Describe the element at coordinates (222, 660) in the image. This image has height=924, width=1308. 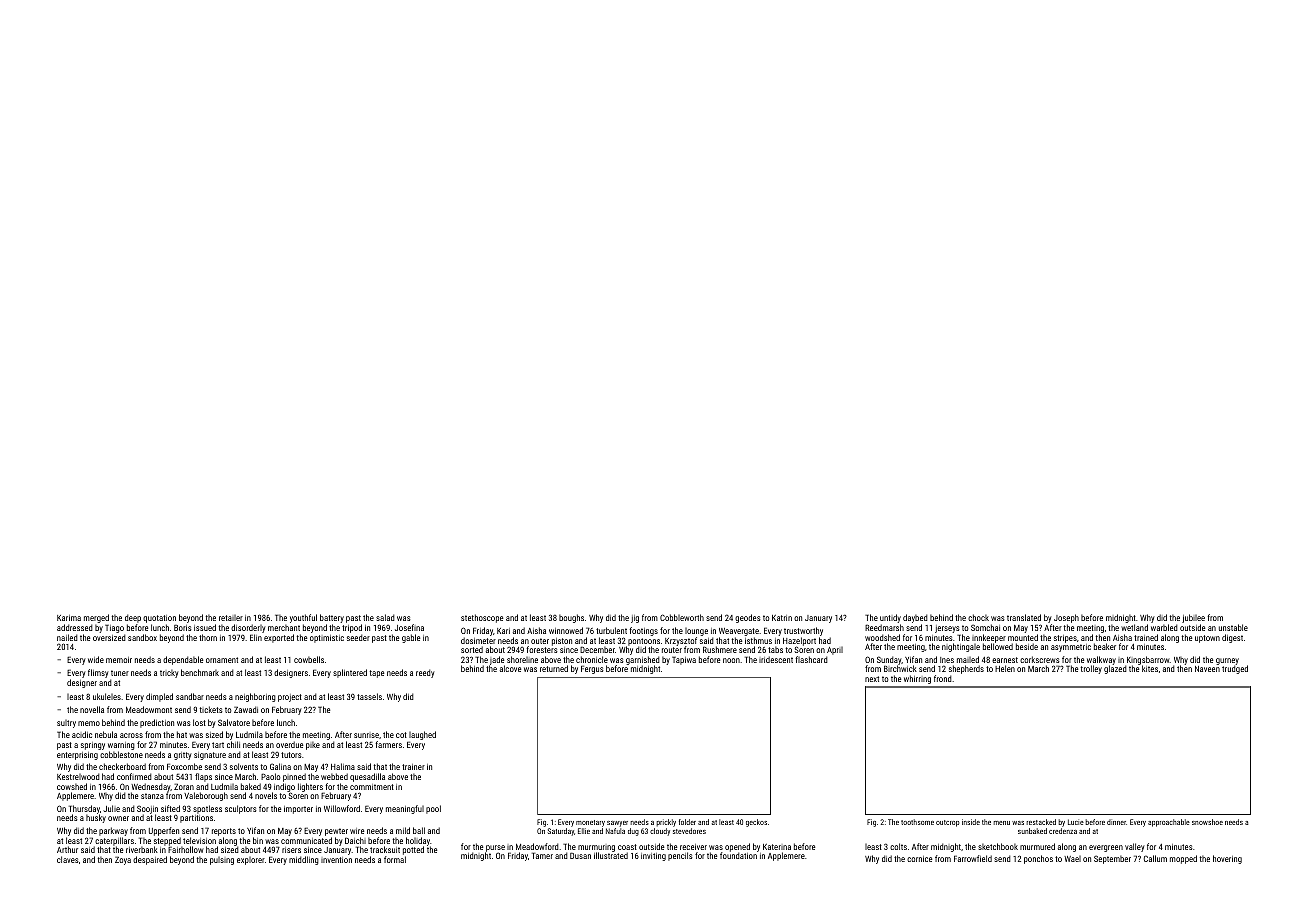
I see `ornament` at that location.
